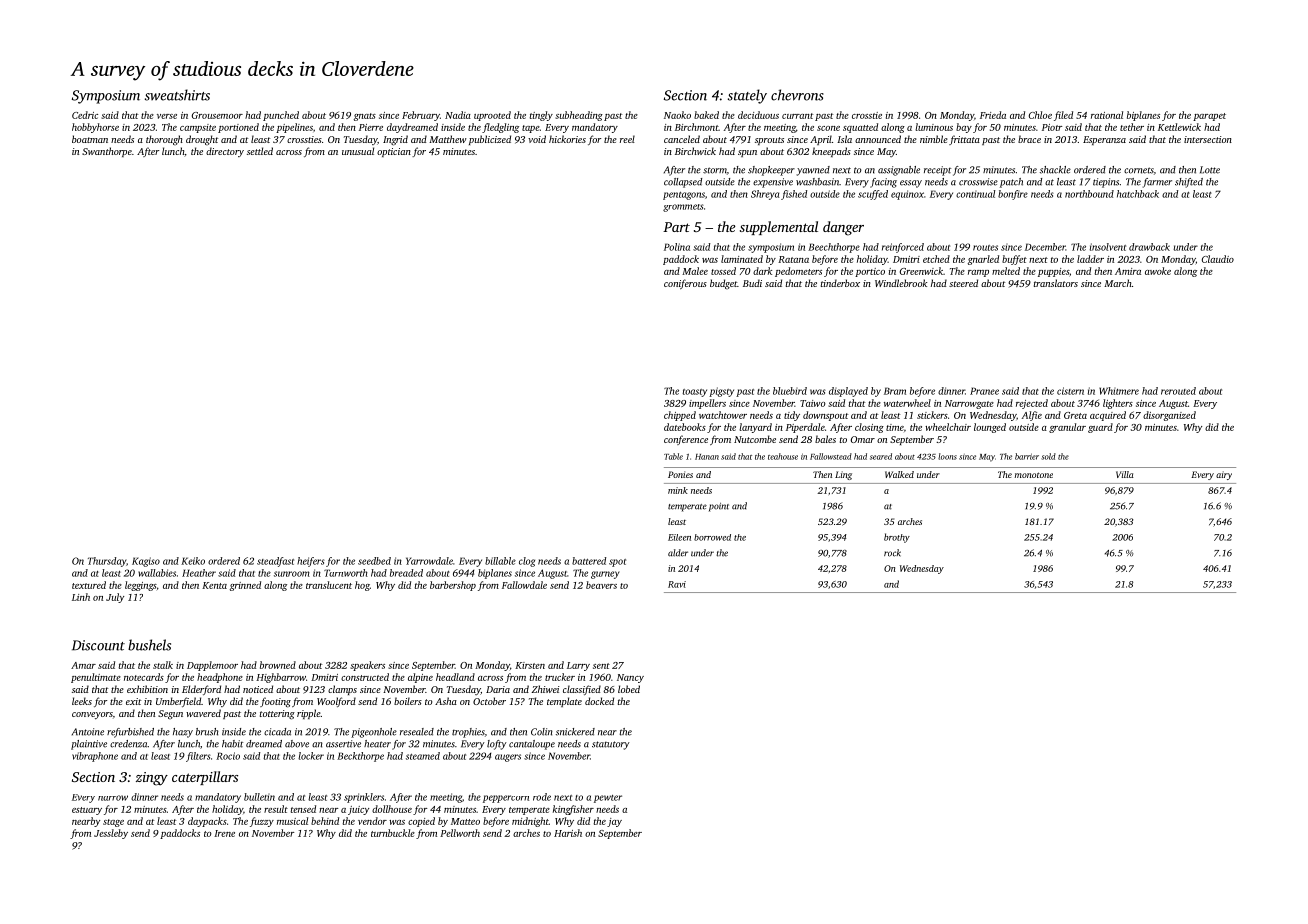 This image has width=1308, height=924. I want to click on shifted, so click(1189, 183).
